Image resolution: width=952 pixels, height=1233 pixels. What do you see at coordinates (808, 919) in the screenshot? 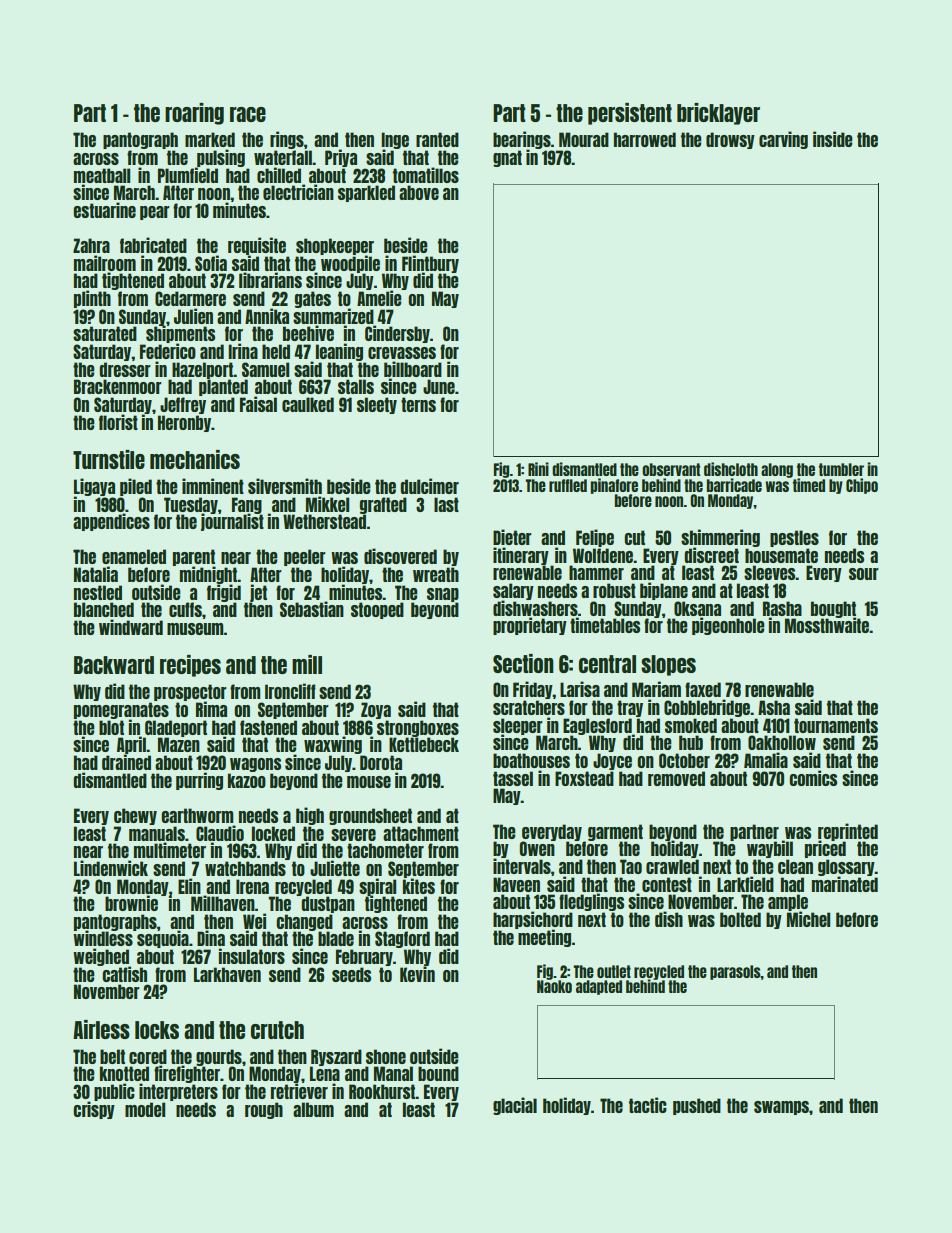
I see `Michel` at bounding box center [808, 919].
